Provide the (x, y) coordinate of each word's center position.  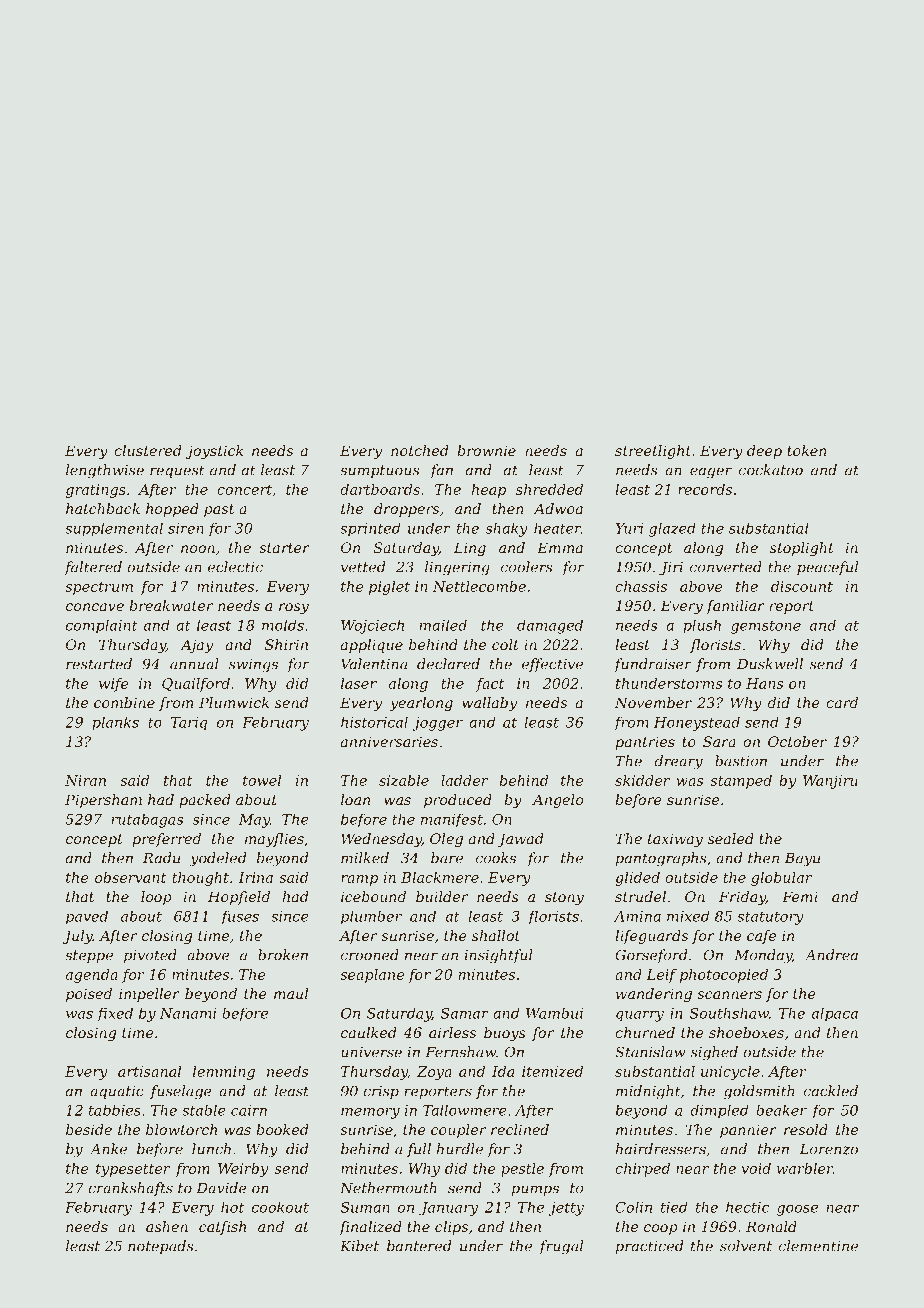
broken (283, 955)
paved (87, 917)
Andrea (831, 955)
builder (442, 896)
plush (702, 626)
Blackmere (440, 877)
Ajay (196, 646)
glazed (672, 529)
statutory (770, 918)
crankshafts (130, 1189)
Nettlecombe (479, 586)
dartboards (380, 489)
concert (244, 490)
